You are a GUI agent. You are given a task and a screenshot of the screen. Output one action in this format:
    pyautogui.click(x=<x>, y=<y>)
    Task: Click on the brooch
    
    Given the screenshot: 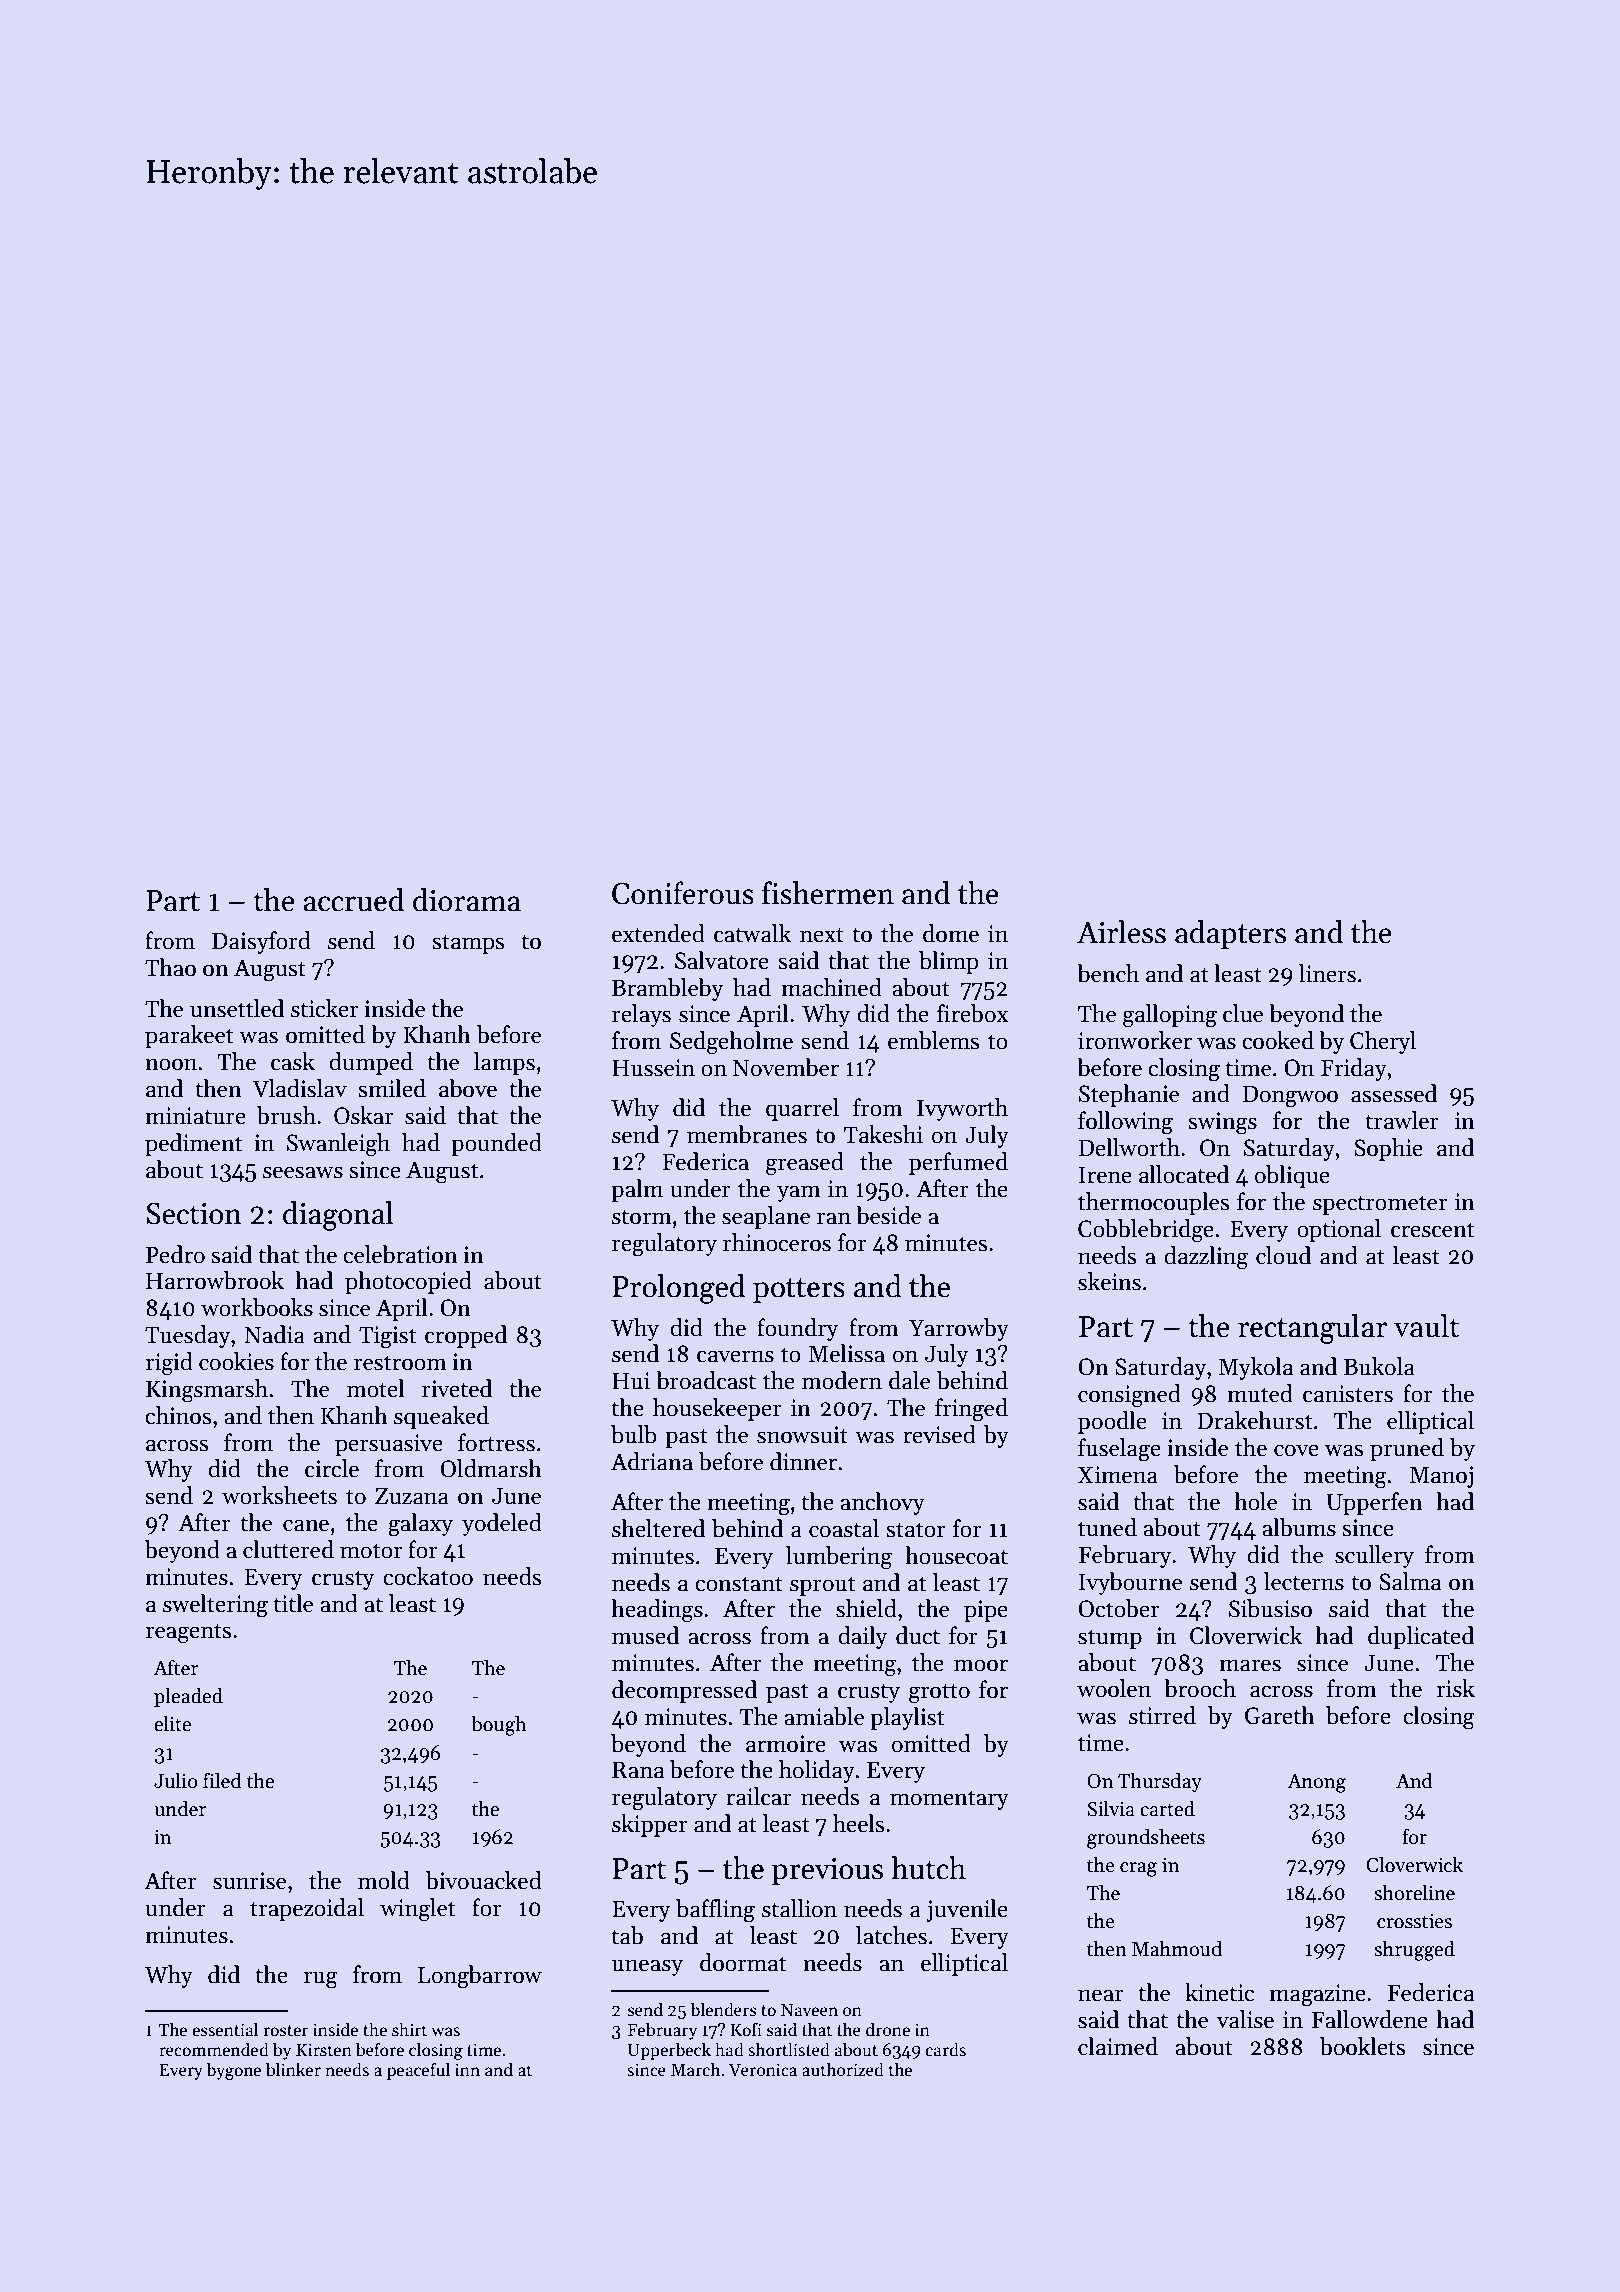 What is the action you would take?
    pyautogui.click(x=1200, y=1688)
